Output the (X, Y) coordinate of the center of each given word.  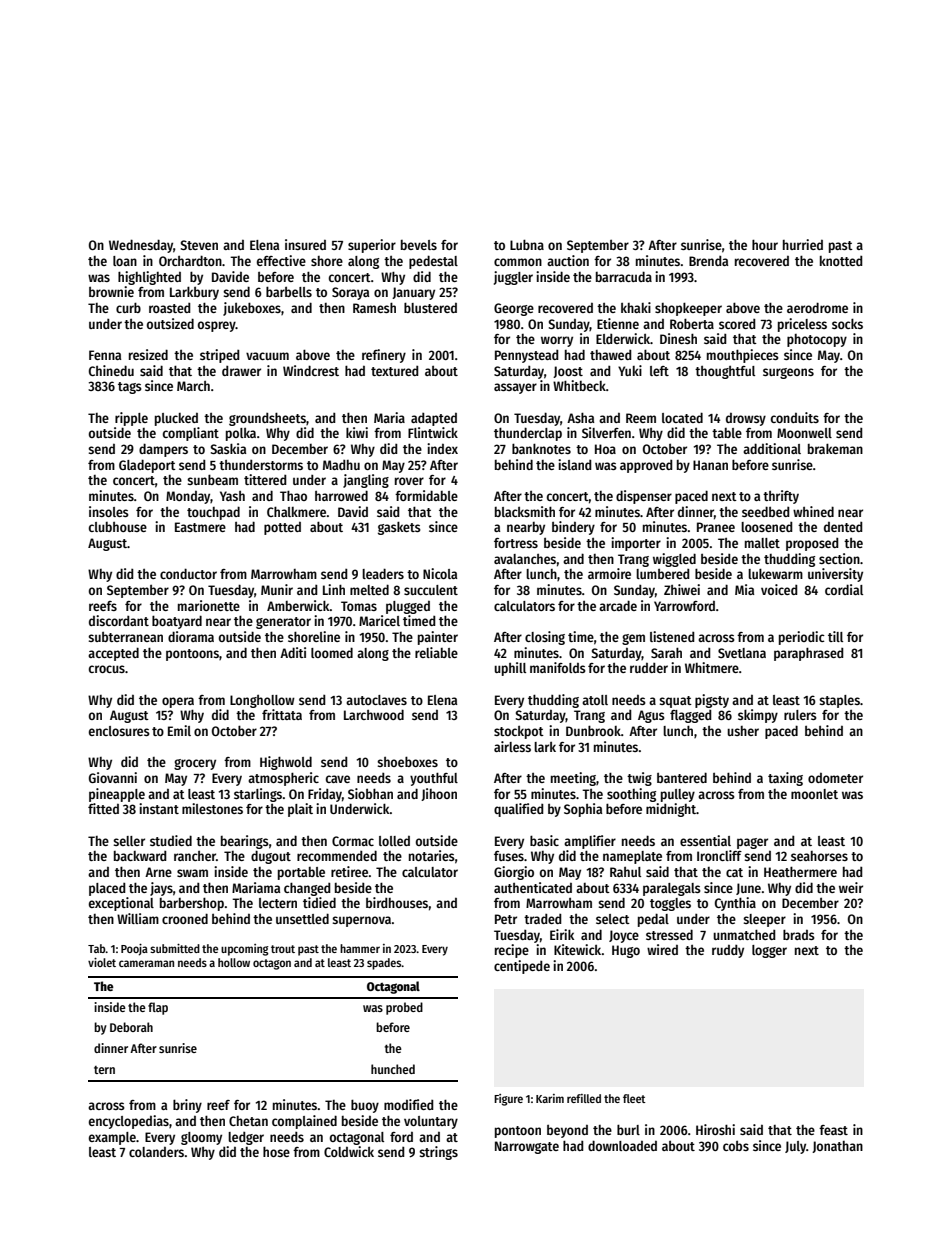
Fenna (105, 355)
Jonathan (837, 1147)
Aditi (293, 652)
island (575, 464)
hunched (393, 1069)
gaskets (399, 528)
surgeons (788, 373)
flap (158, 1008)
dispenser (644, 497)
